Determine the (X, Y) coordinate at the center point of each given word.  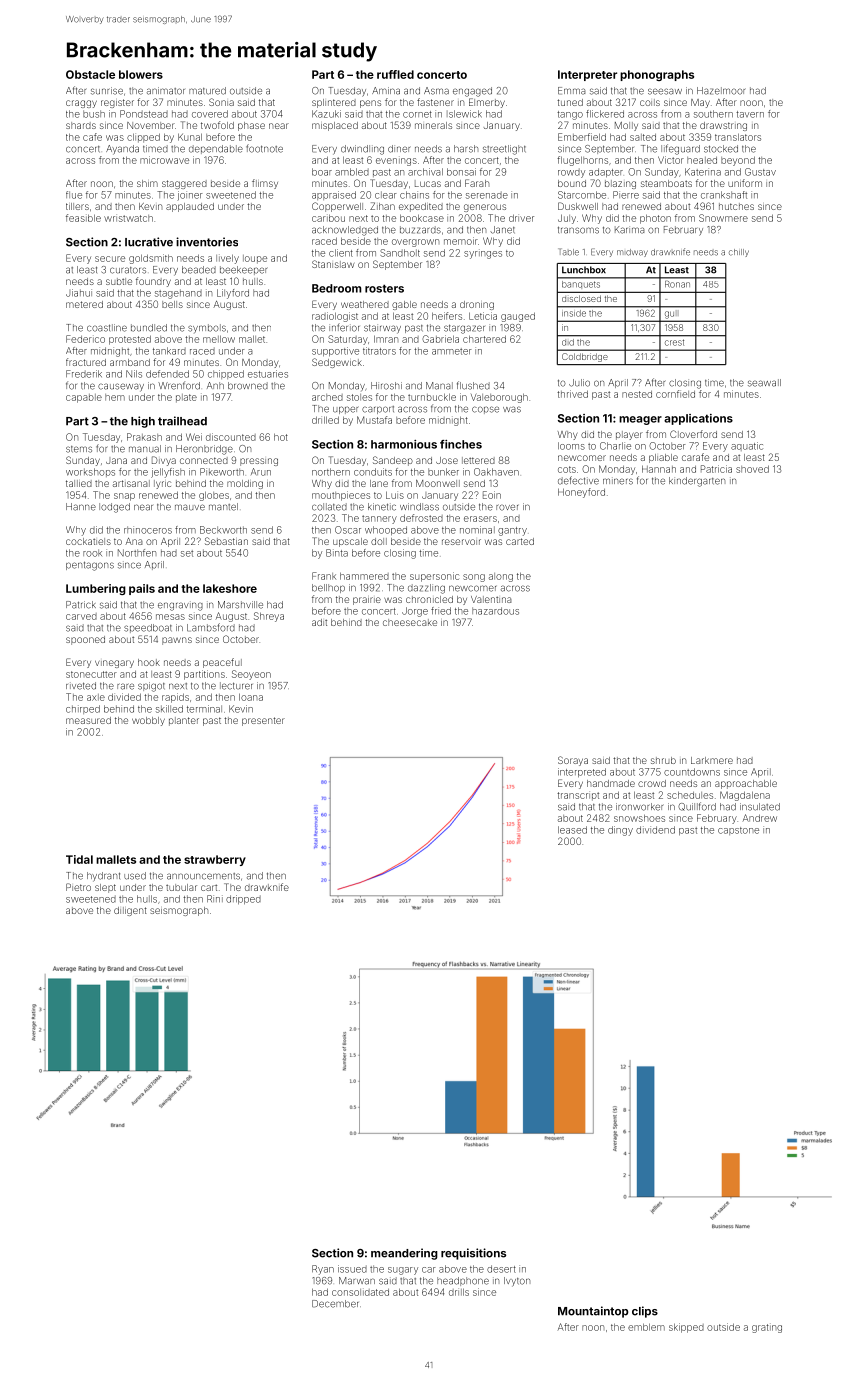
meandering (404, 1254)
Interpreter (587, 75)
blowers (141, 74)
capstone (738, 831)
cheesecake (410, 622)
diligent (130, 911)
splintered (334, 103)
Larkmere (712, 760)
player (629, 435)
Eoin (492, 495)
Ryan (323, 1270)
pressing (259, 462)
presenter (263, 721)
